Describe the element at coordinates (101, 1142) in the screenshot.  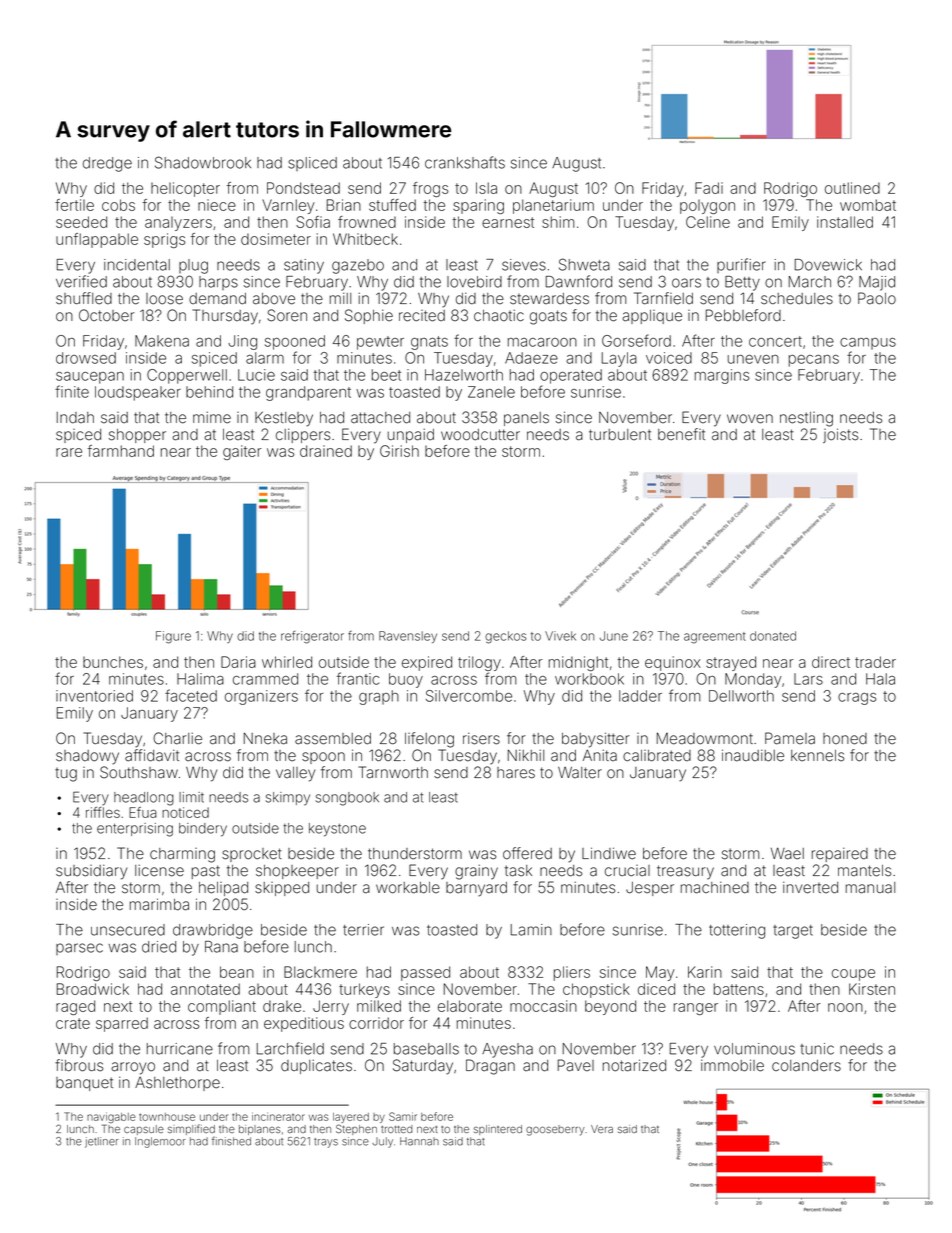
I see `jetliner` at that location.
